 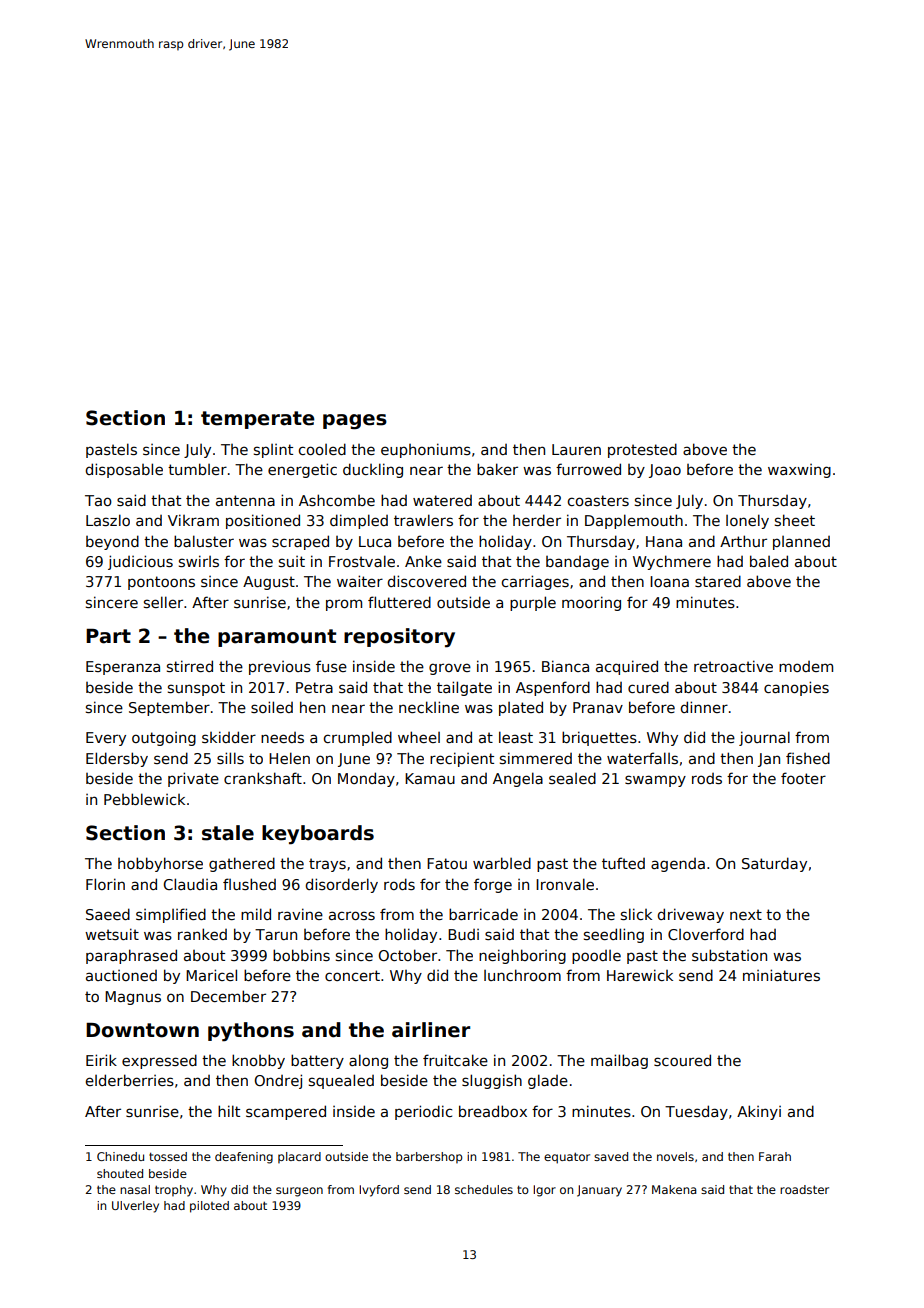 What do you see at coordinates (258, 420) in the document?
I see `temperate` at bounding box center [258, 420].
